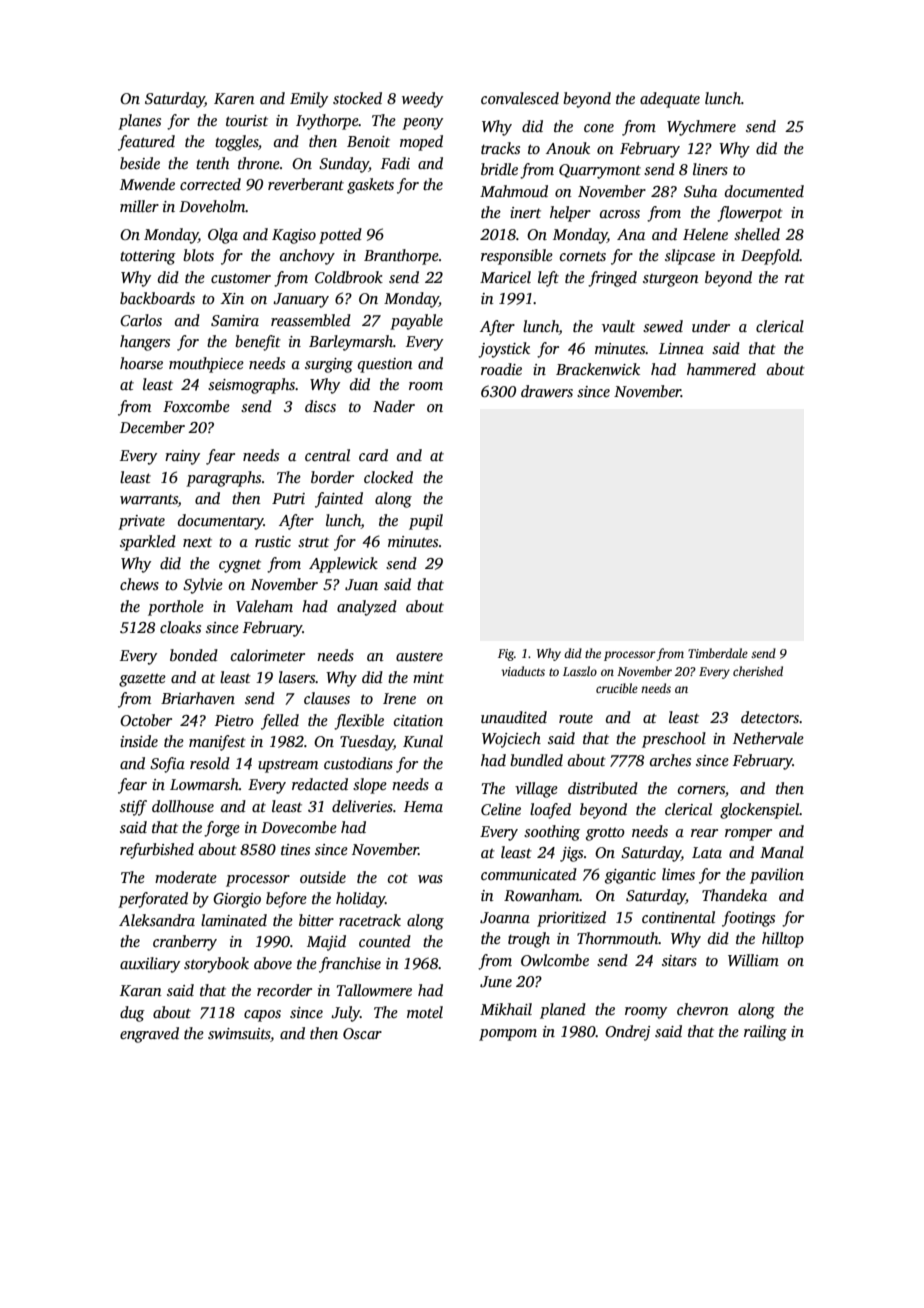 The height and width of the screenshot is (1308, 924). I want to click on glockenspiel, so click(760, 811).
